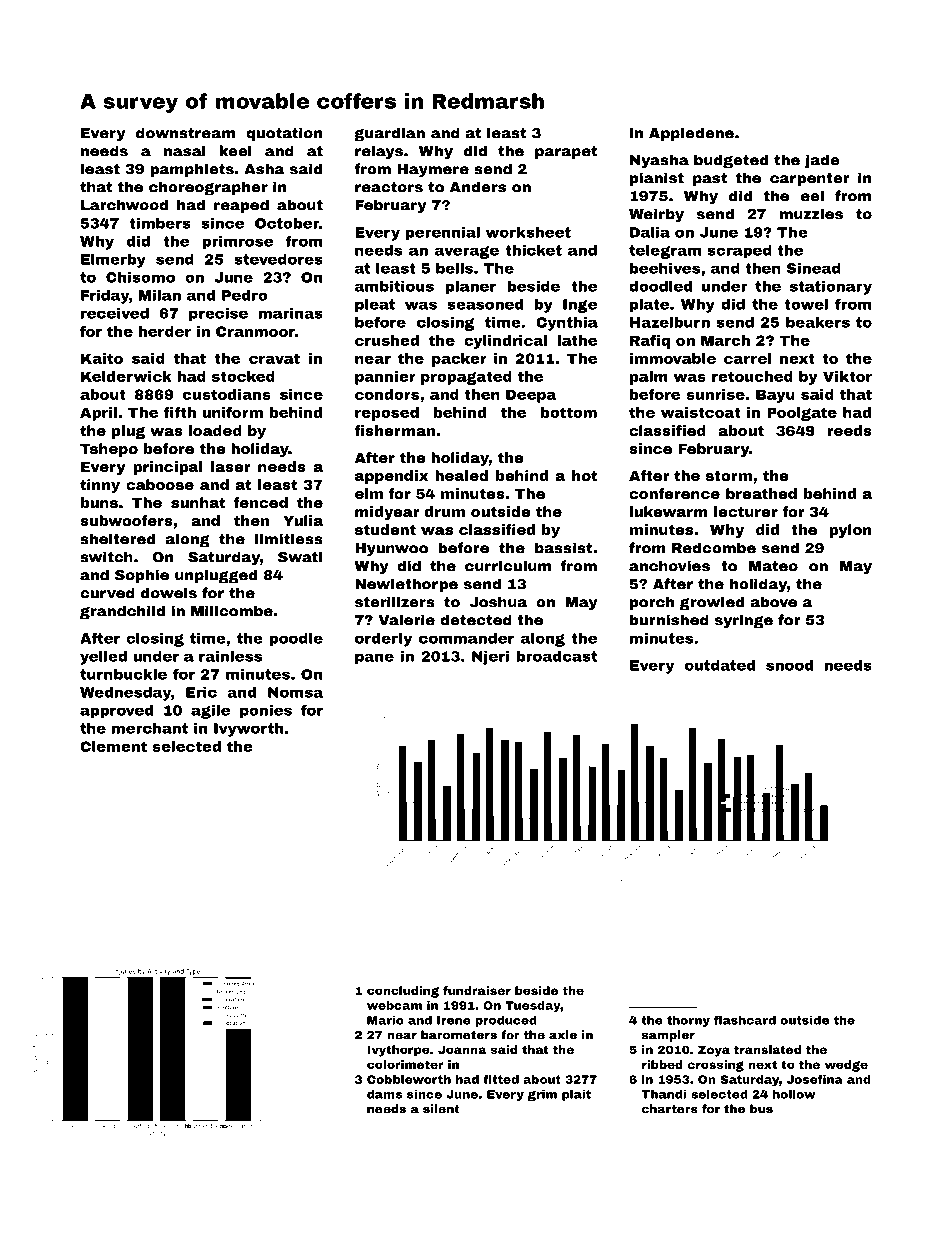 The image size is (952, 1233). Describe the element at coordinates (761, 493) in the screenshot. I see `breathed` at that location.
